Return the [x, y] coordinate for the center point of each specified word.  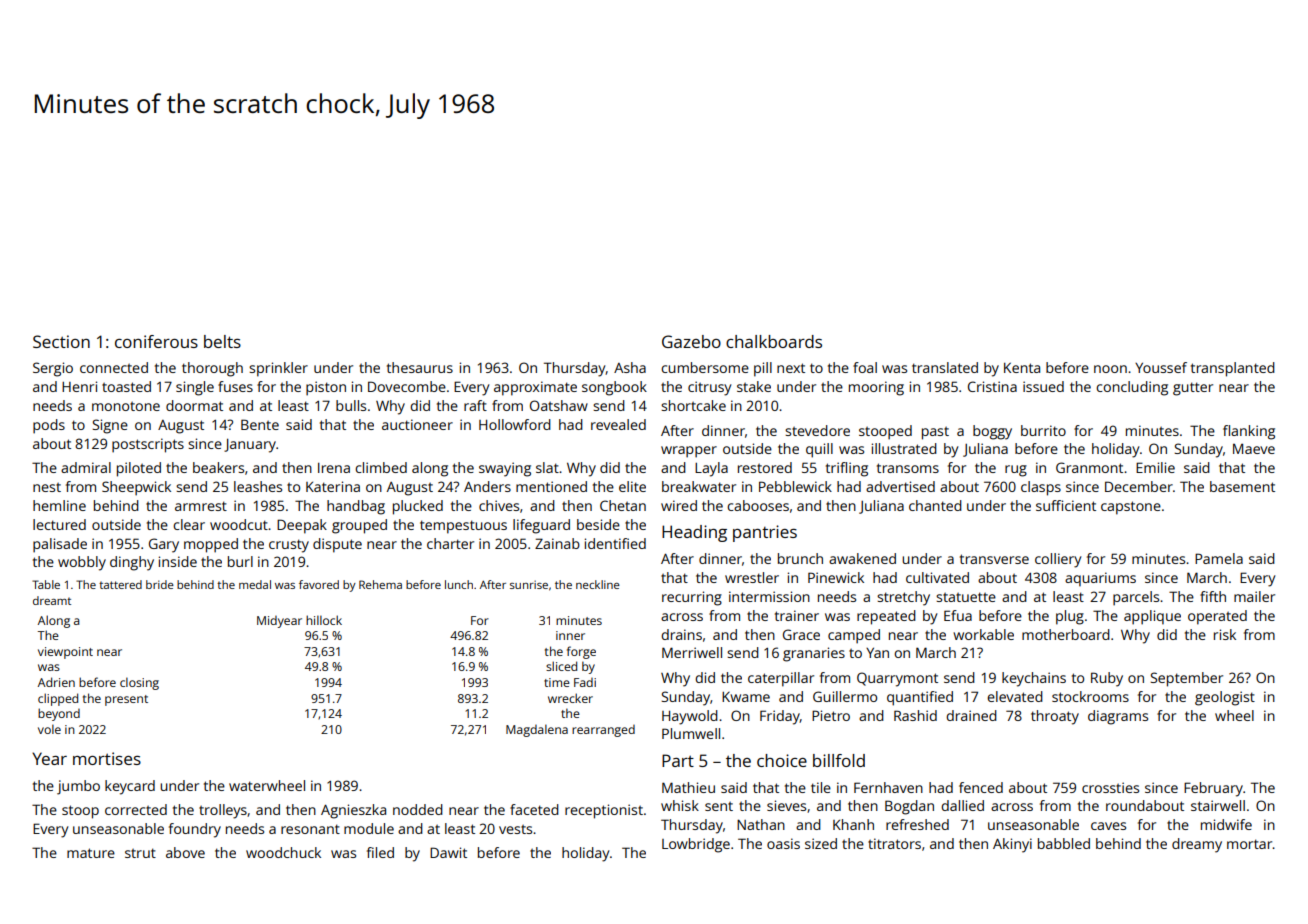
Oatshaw [559, 405]
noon [1110, 369]
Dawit [448, 852]
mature [91, 853]
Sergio [53, 369]
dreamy [1197, 845]
